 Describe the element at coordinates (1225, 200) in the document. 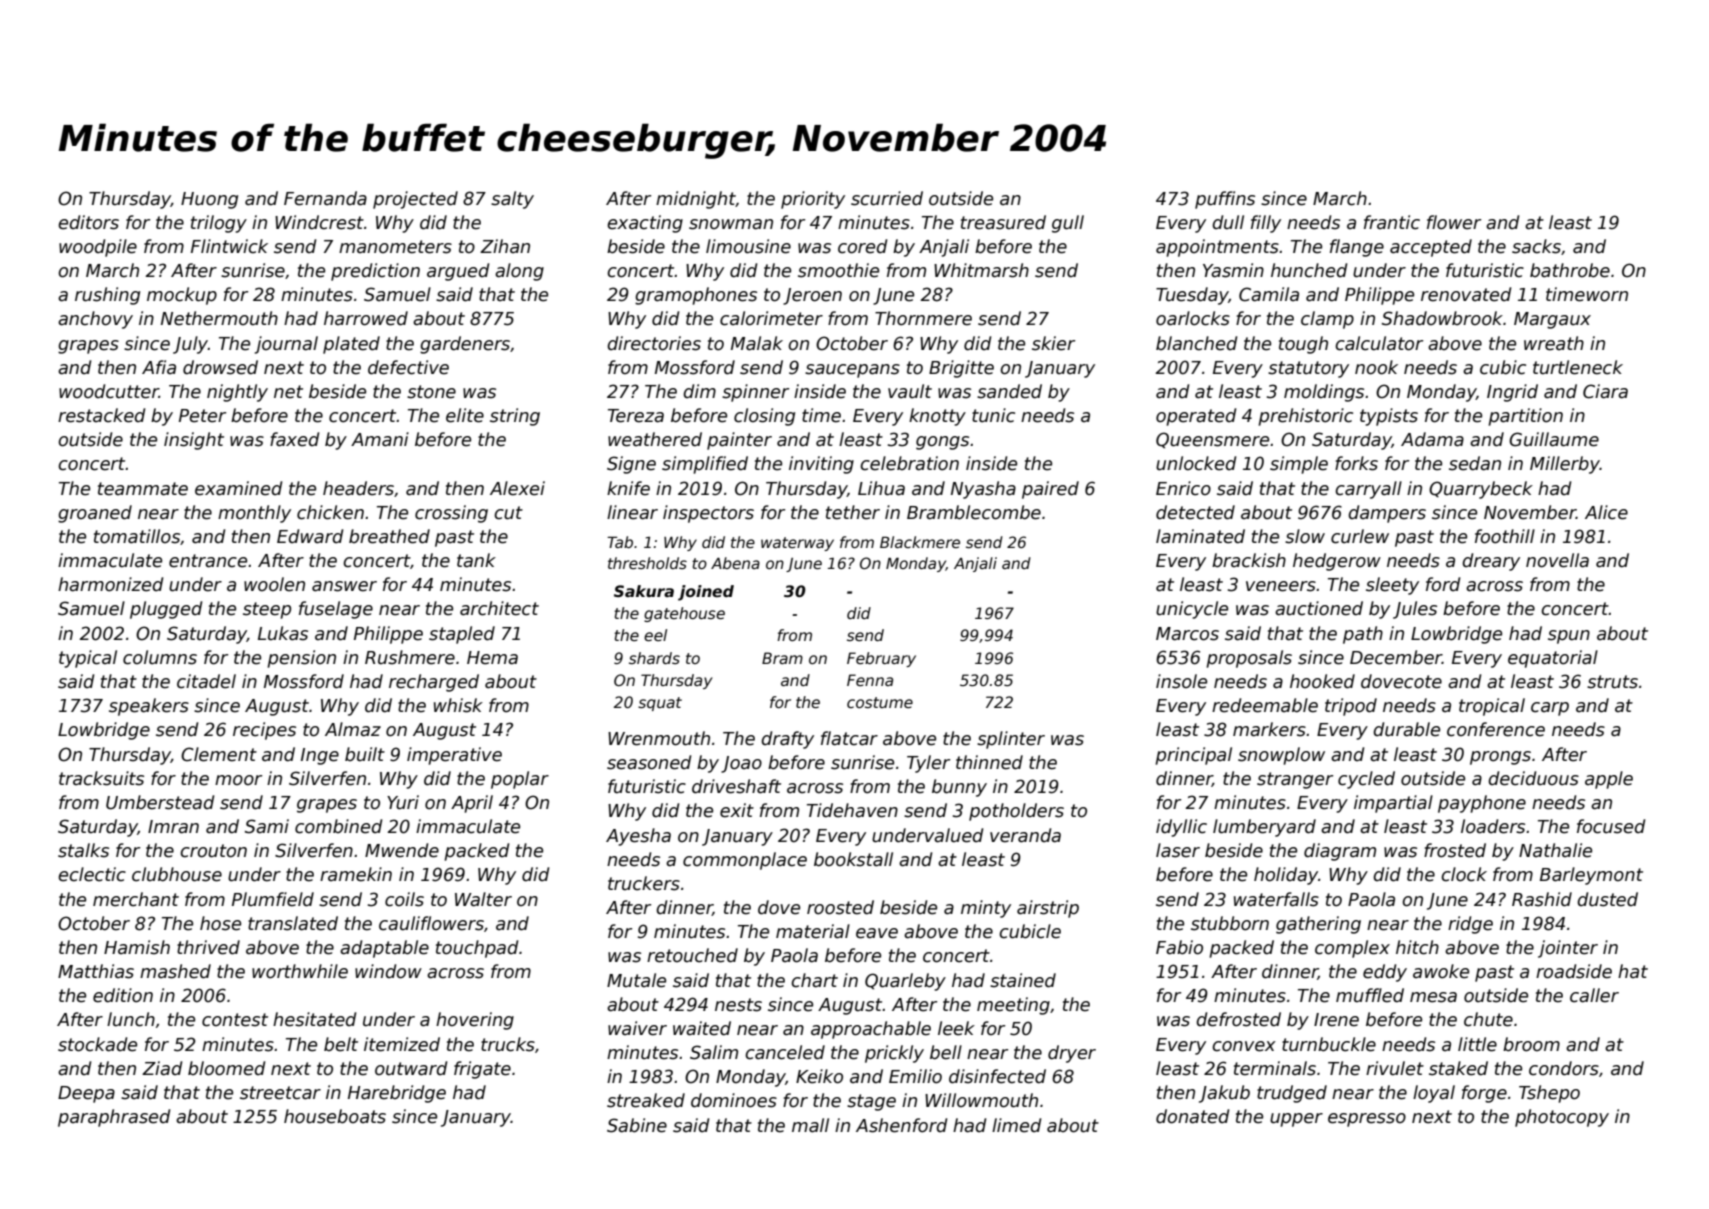

I see `puffins` at that location.
